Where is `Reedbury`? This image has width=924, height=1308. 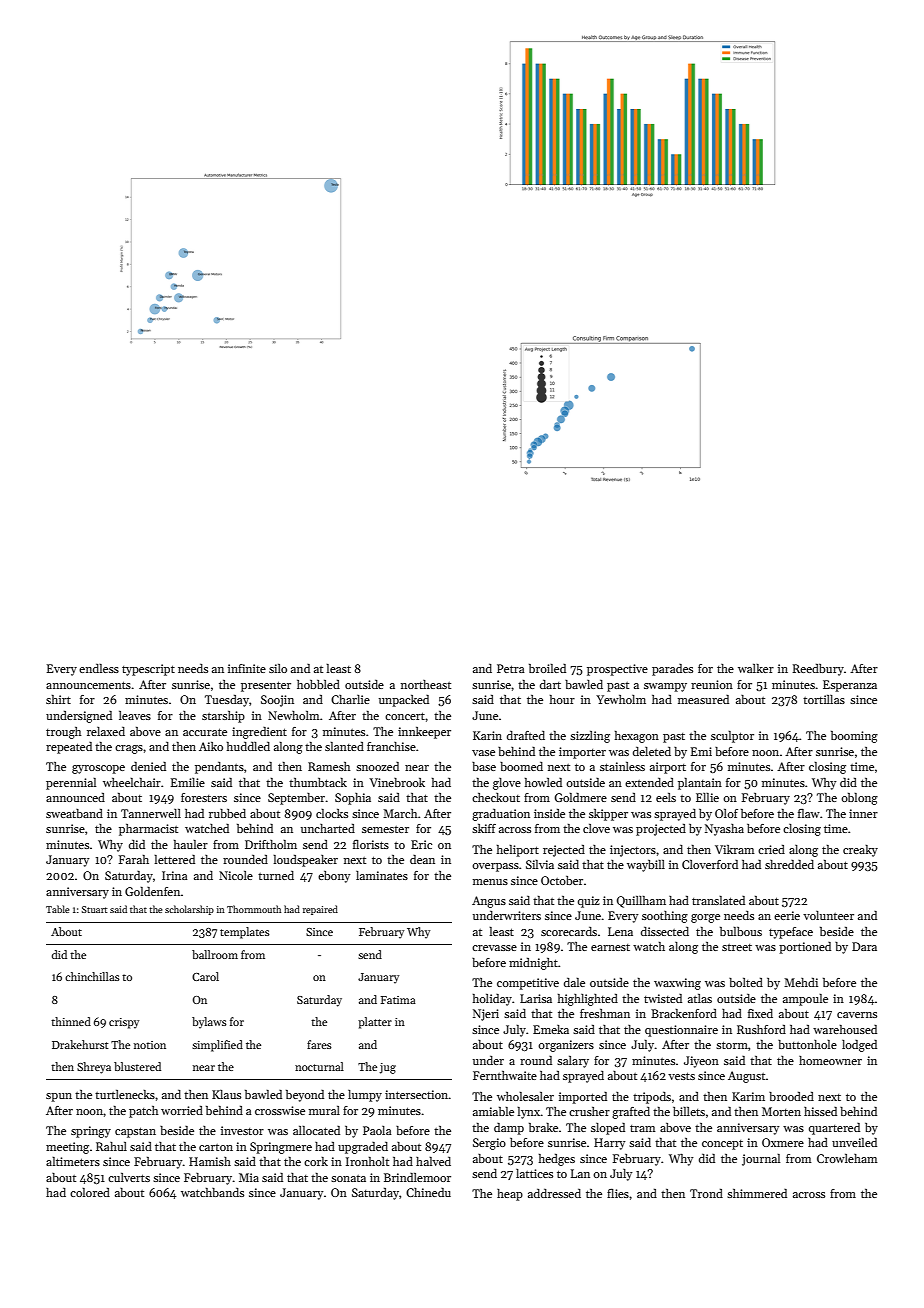
Reedbury is located at coordinates (818, 670).
